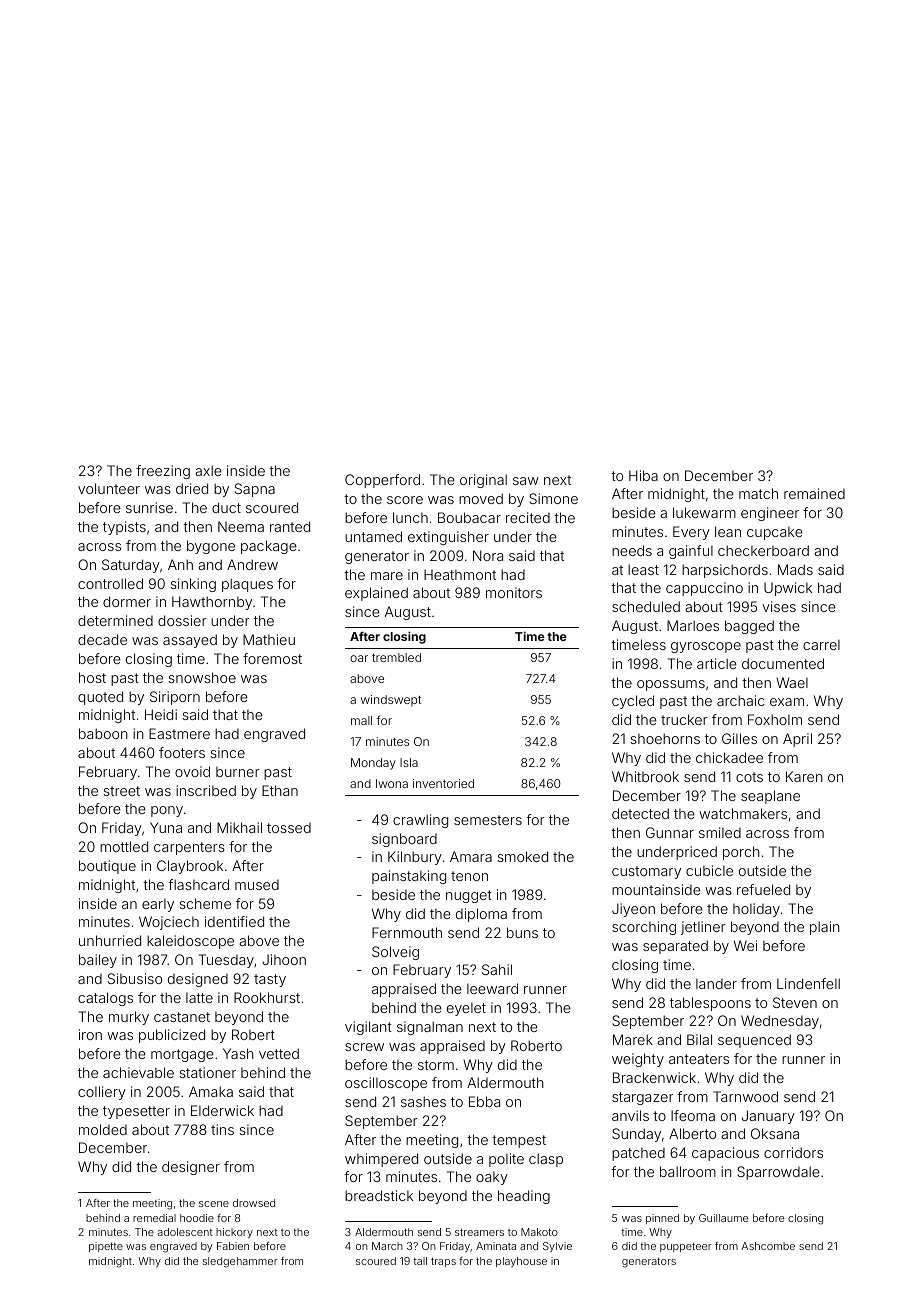 The image size is (924, 1308). Describe the element at coordinates (289, 828) in the page. I see `tossed` at that location.
